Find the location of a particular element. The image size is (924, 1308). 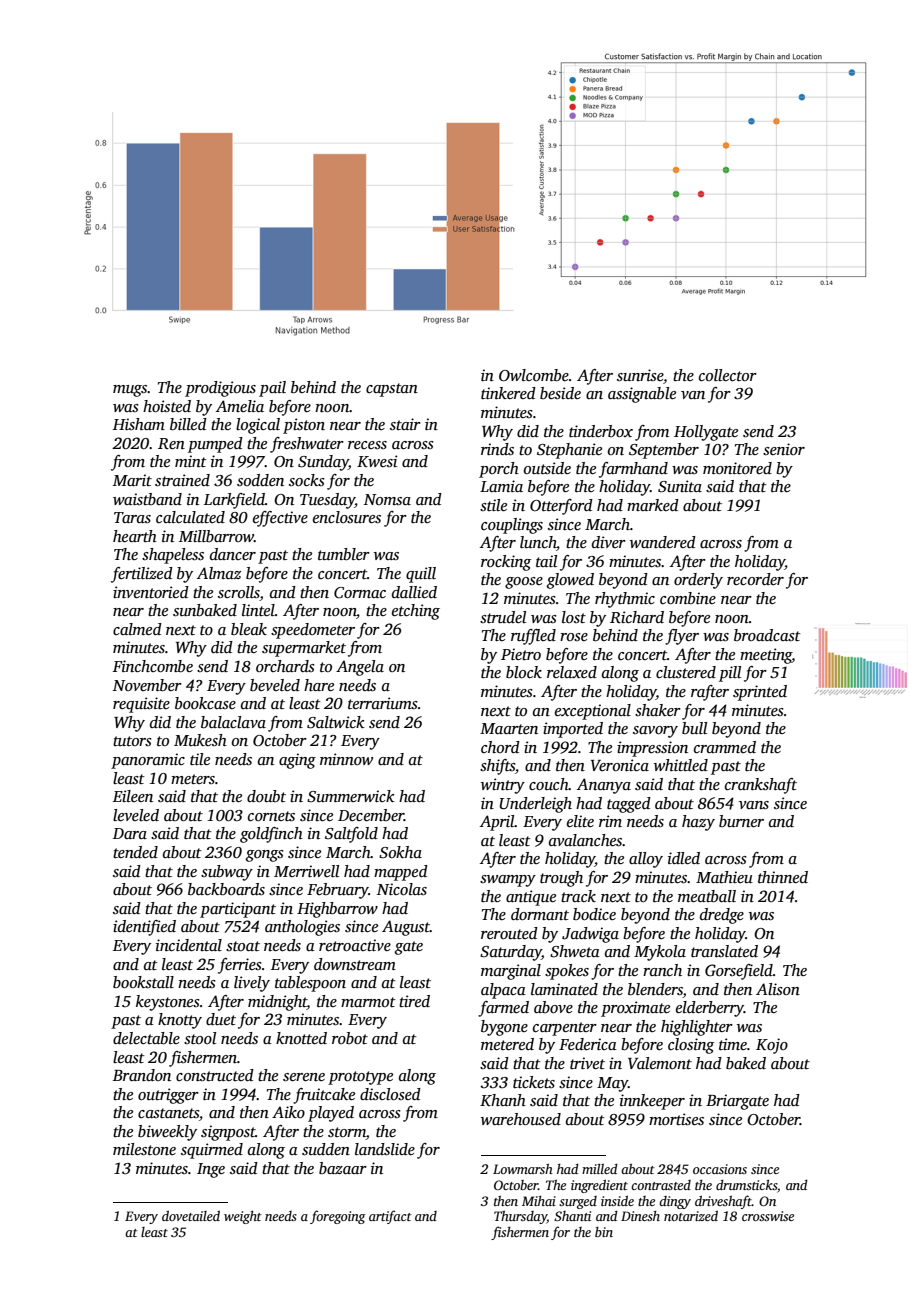

bazaar is located at coordinates (343, 1168).
